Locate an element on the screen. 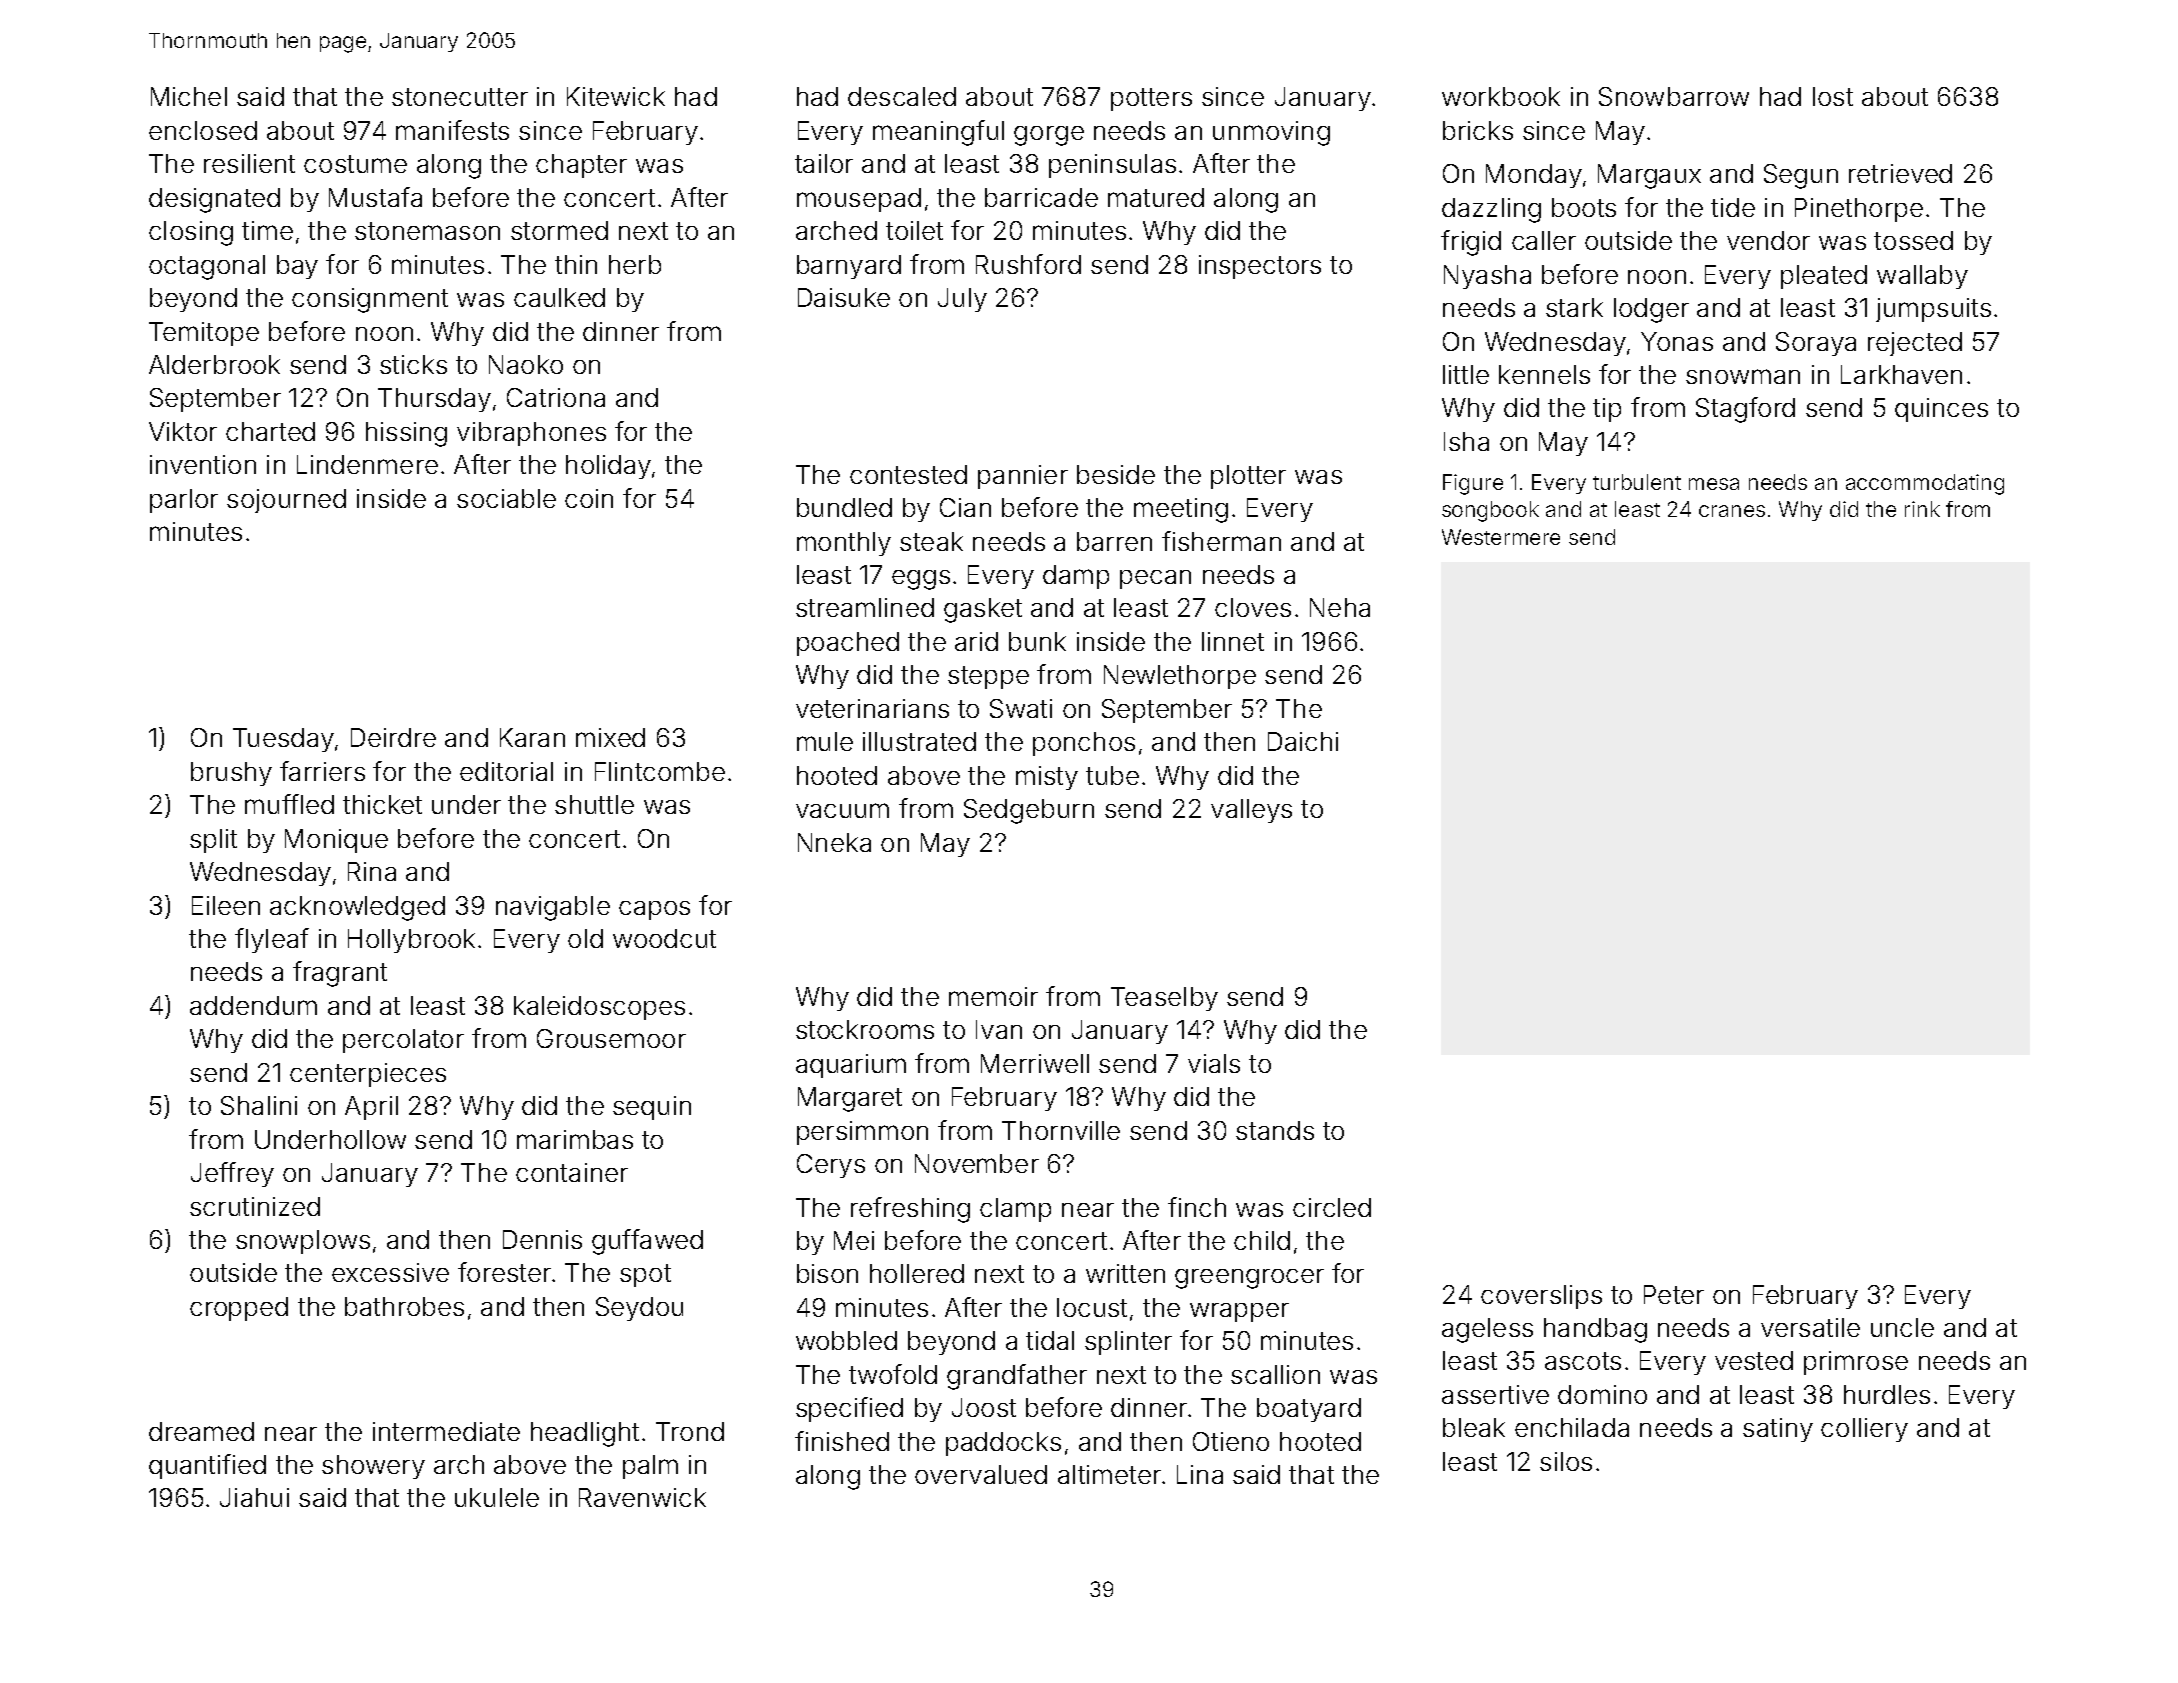 The height and width of the screenshot is (1683, 2178). memoir is located at coordinates (993, 996).
